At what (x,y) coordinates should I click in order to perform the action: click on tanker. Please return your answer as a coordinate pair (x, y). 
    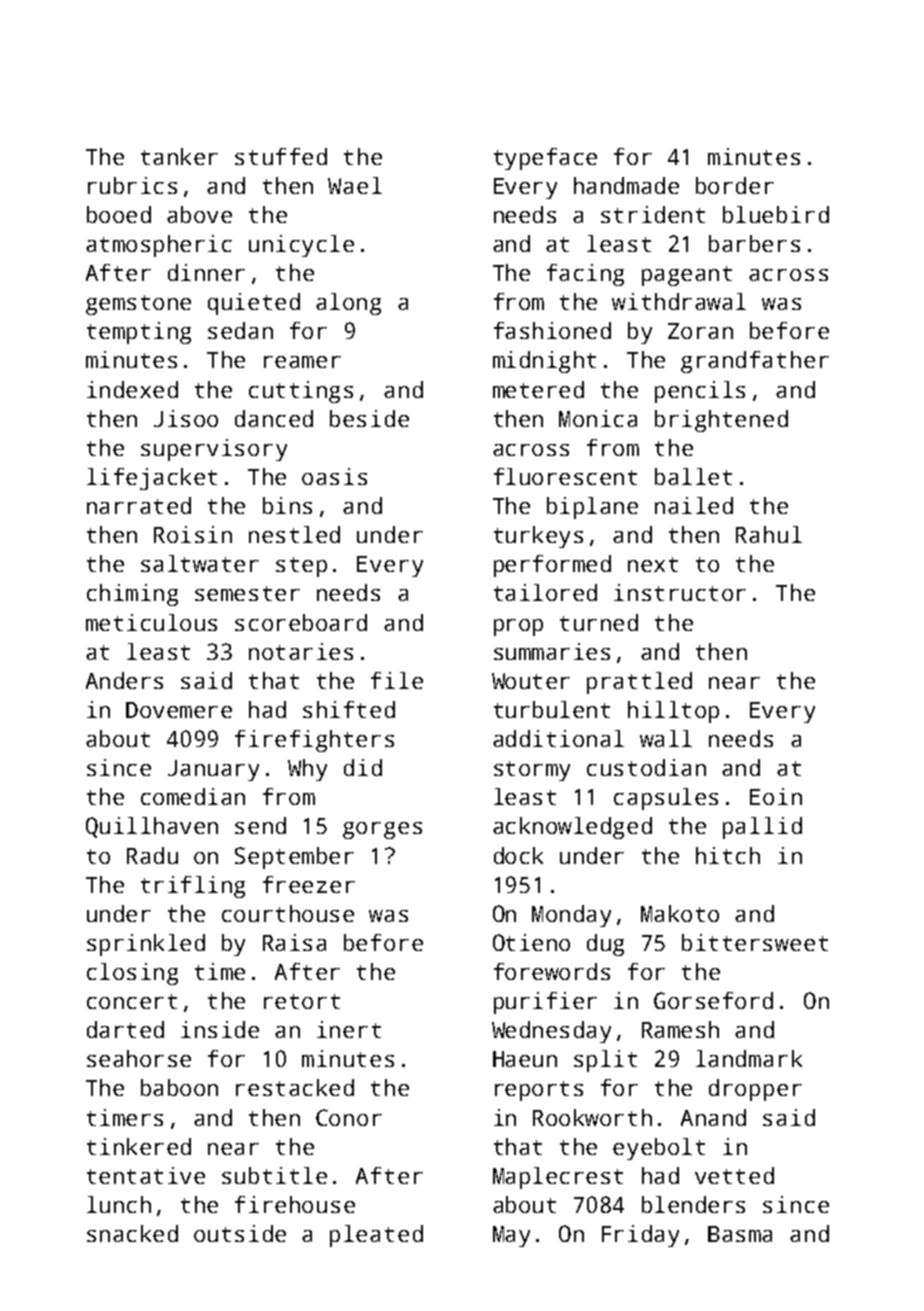
    Looking at the image, I should click on (179, 156).
